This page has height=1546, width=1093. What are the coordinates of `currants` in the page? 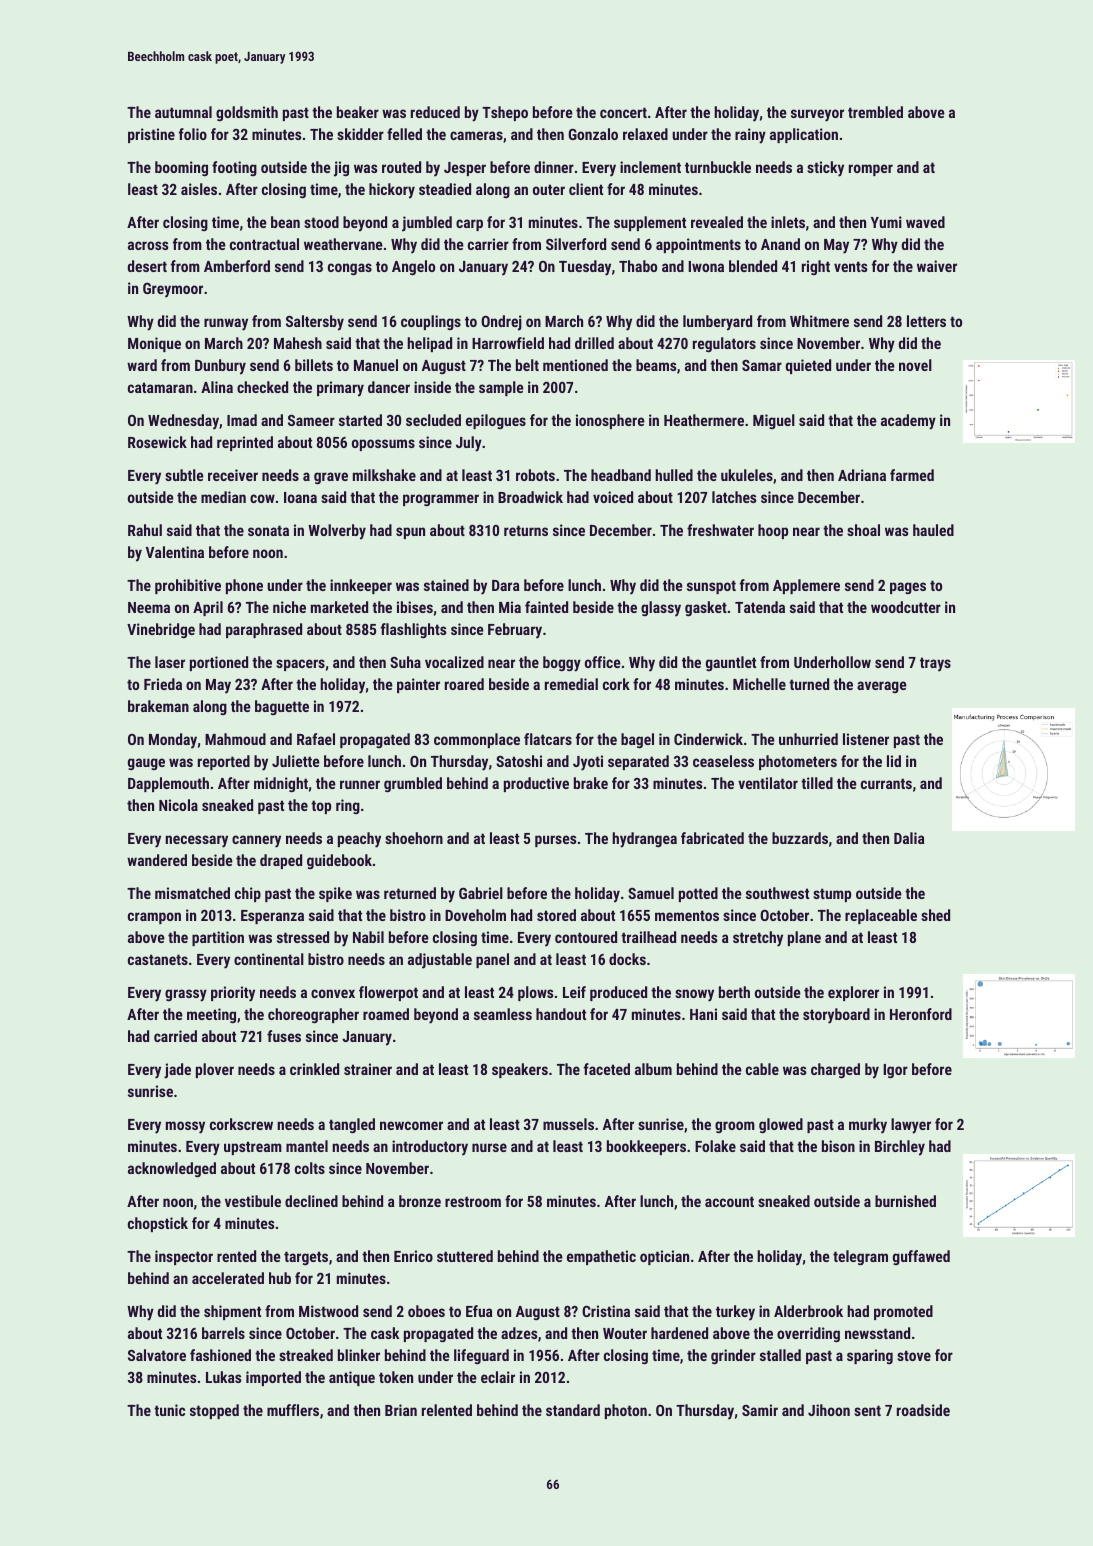 It's located at (886, 783).
